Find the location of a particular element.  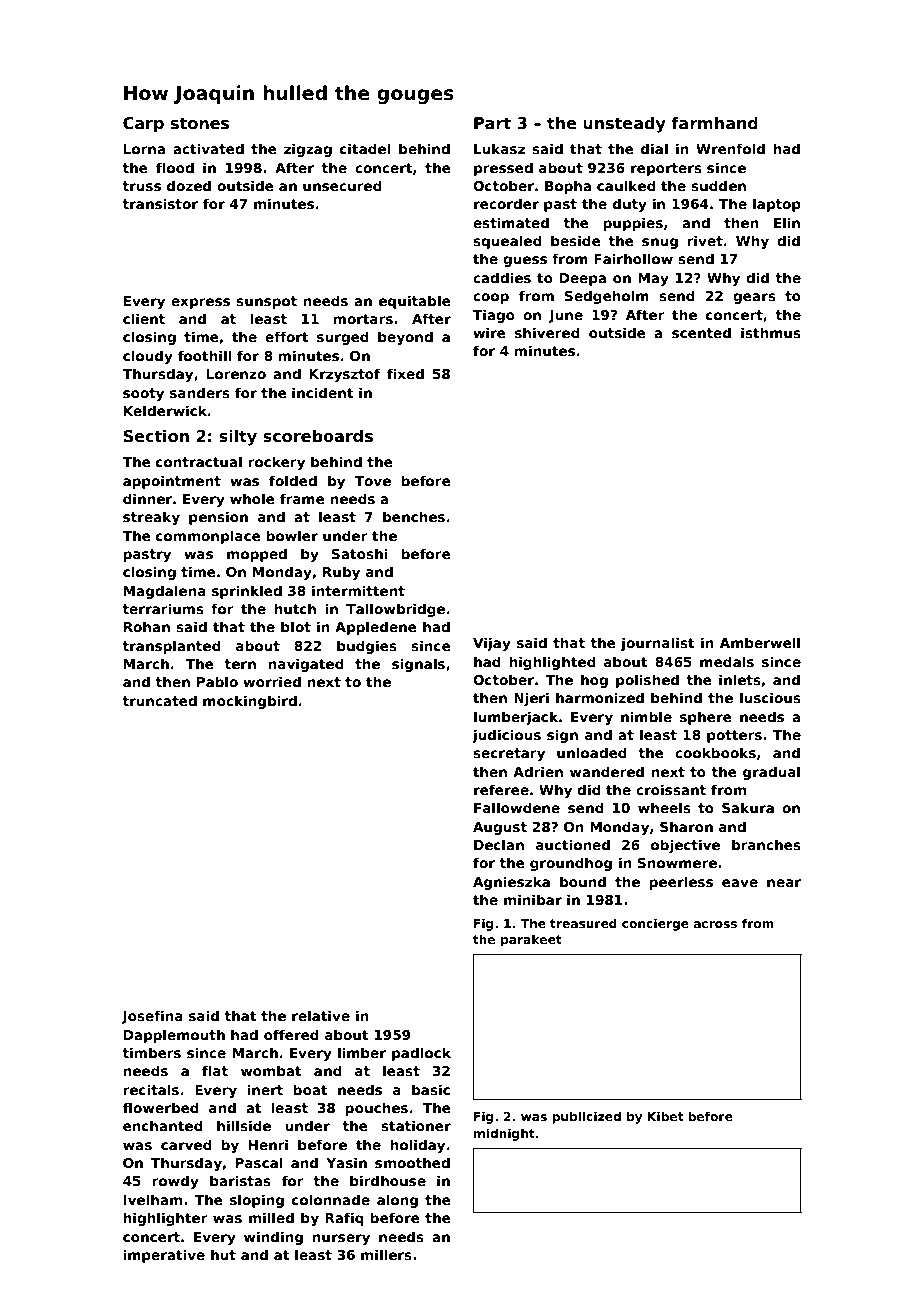

Dapplemouth is located at coordinates (174, 1036).
